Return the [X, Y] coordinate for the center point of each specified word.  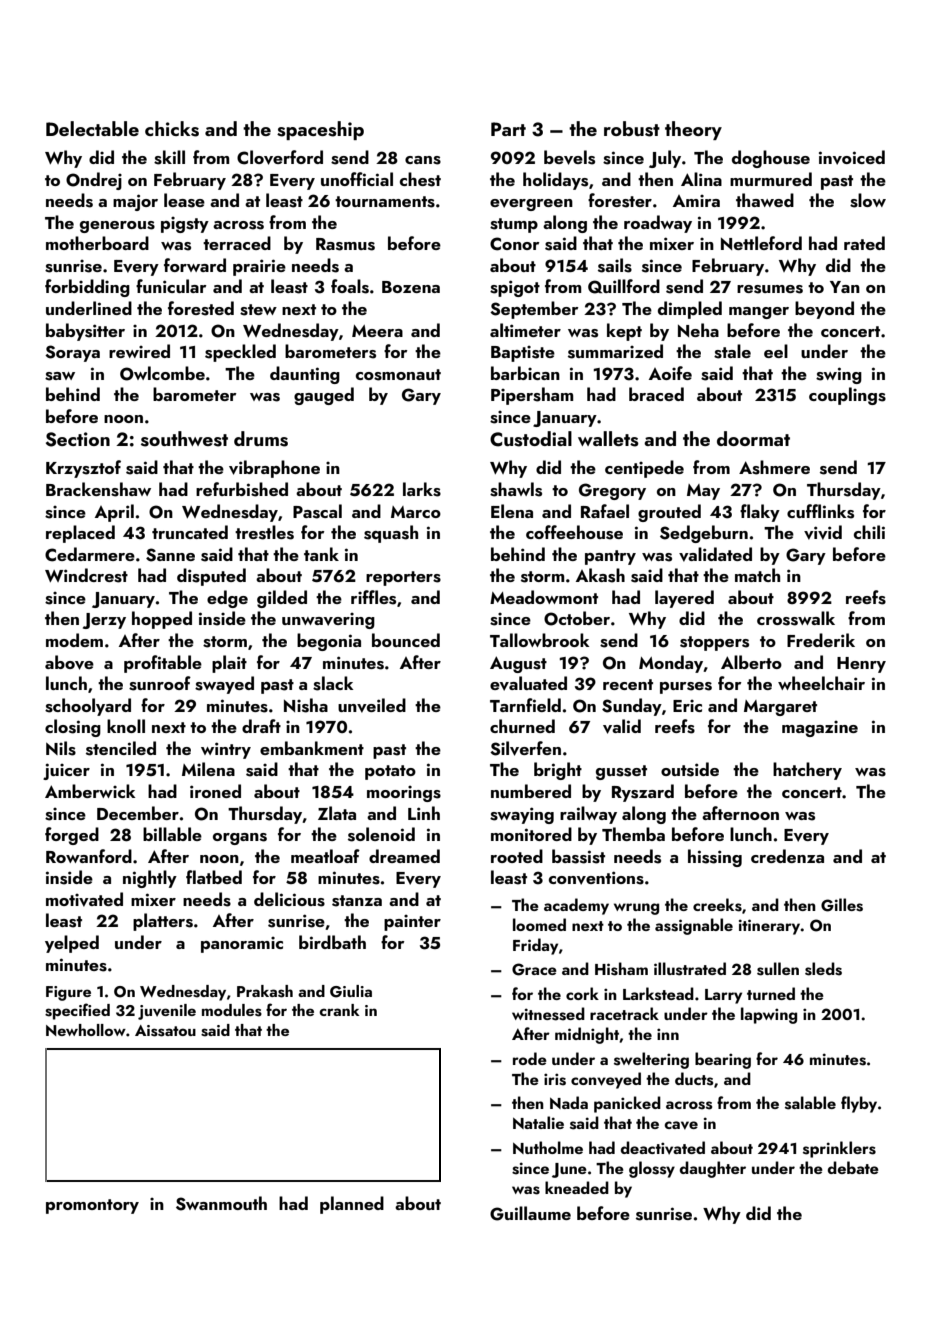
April [114, 513]
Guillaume [530, 1213]
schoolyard [88, 707]
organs [240, 839]
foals [350, 286]
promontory [92, 1206]
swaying [522, 815]
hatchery [807, 771]
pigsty [185, 225]
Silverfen [525, 748]
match [757, 575]
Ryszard [643, 793]
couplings [847, 396]
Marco [416, 512]
